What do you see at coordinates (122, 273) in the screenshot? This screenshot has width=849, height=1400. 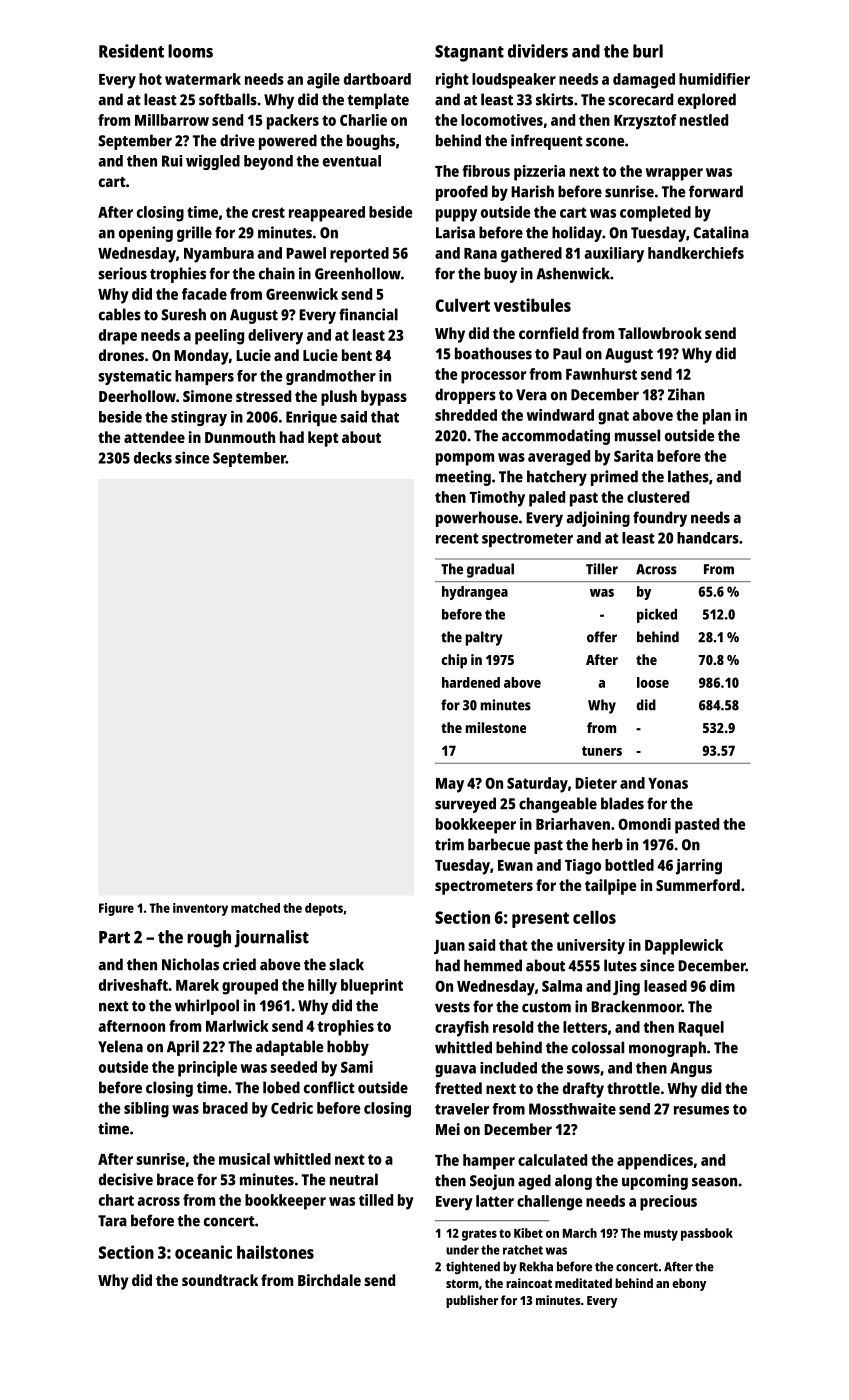 I see `serious` at bounding box center [122, 273].
